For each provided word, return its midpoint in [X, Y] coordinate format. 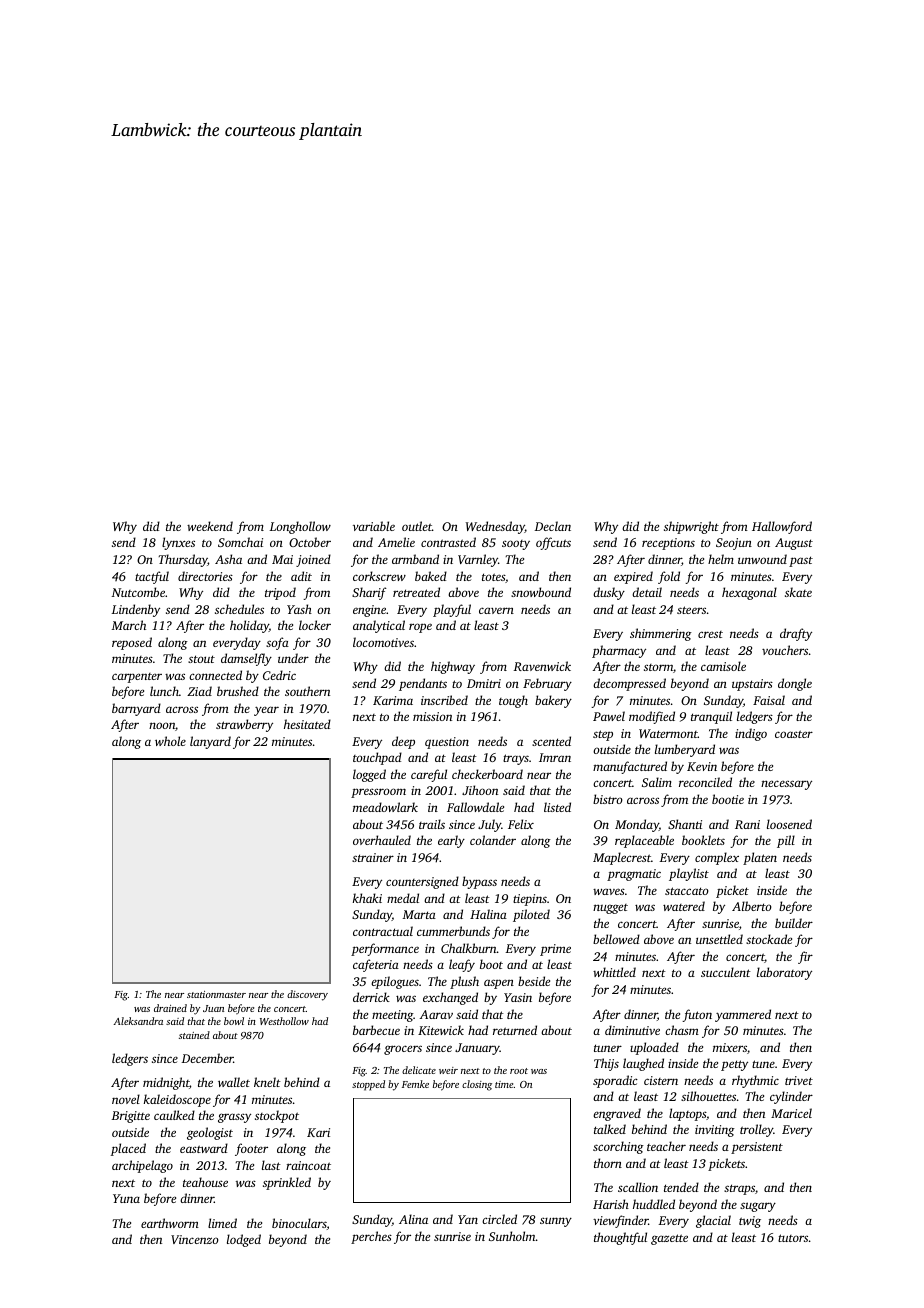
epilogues [395, 982]
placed [128, 1149]
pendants [423, 684]
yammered [743, 1015]
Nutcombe [138, 592]
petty [734, 1065]
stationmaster [216, 994]
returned [515, 1030]
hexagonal [749, 593]
